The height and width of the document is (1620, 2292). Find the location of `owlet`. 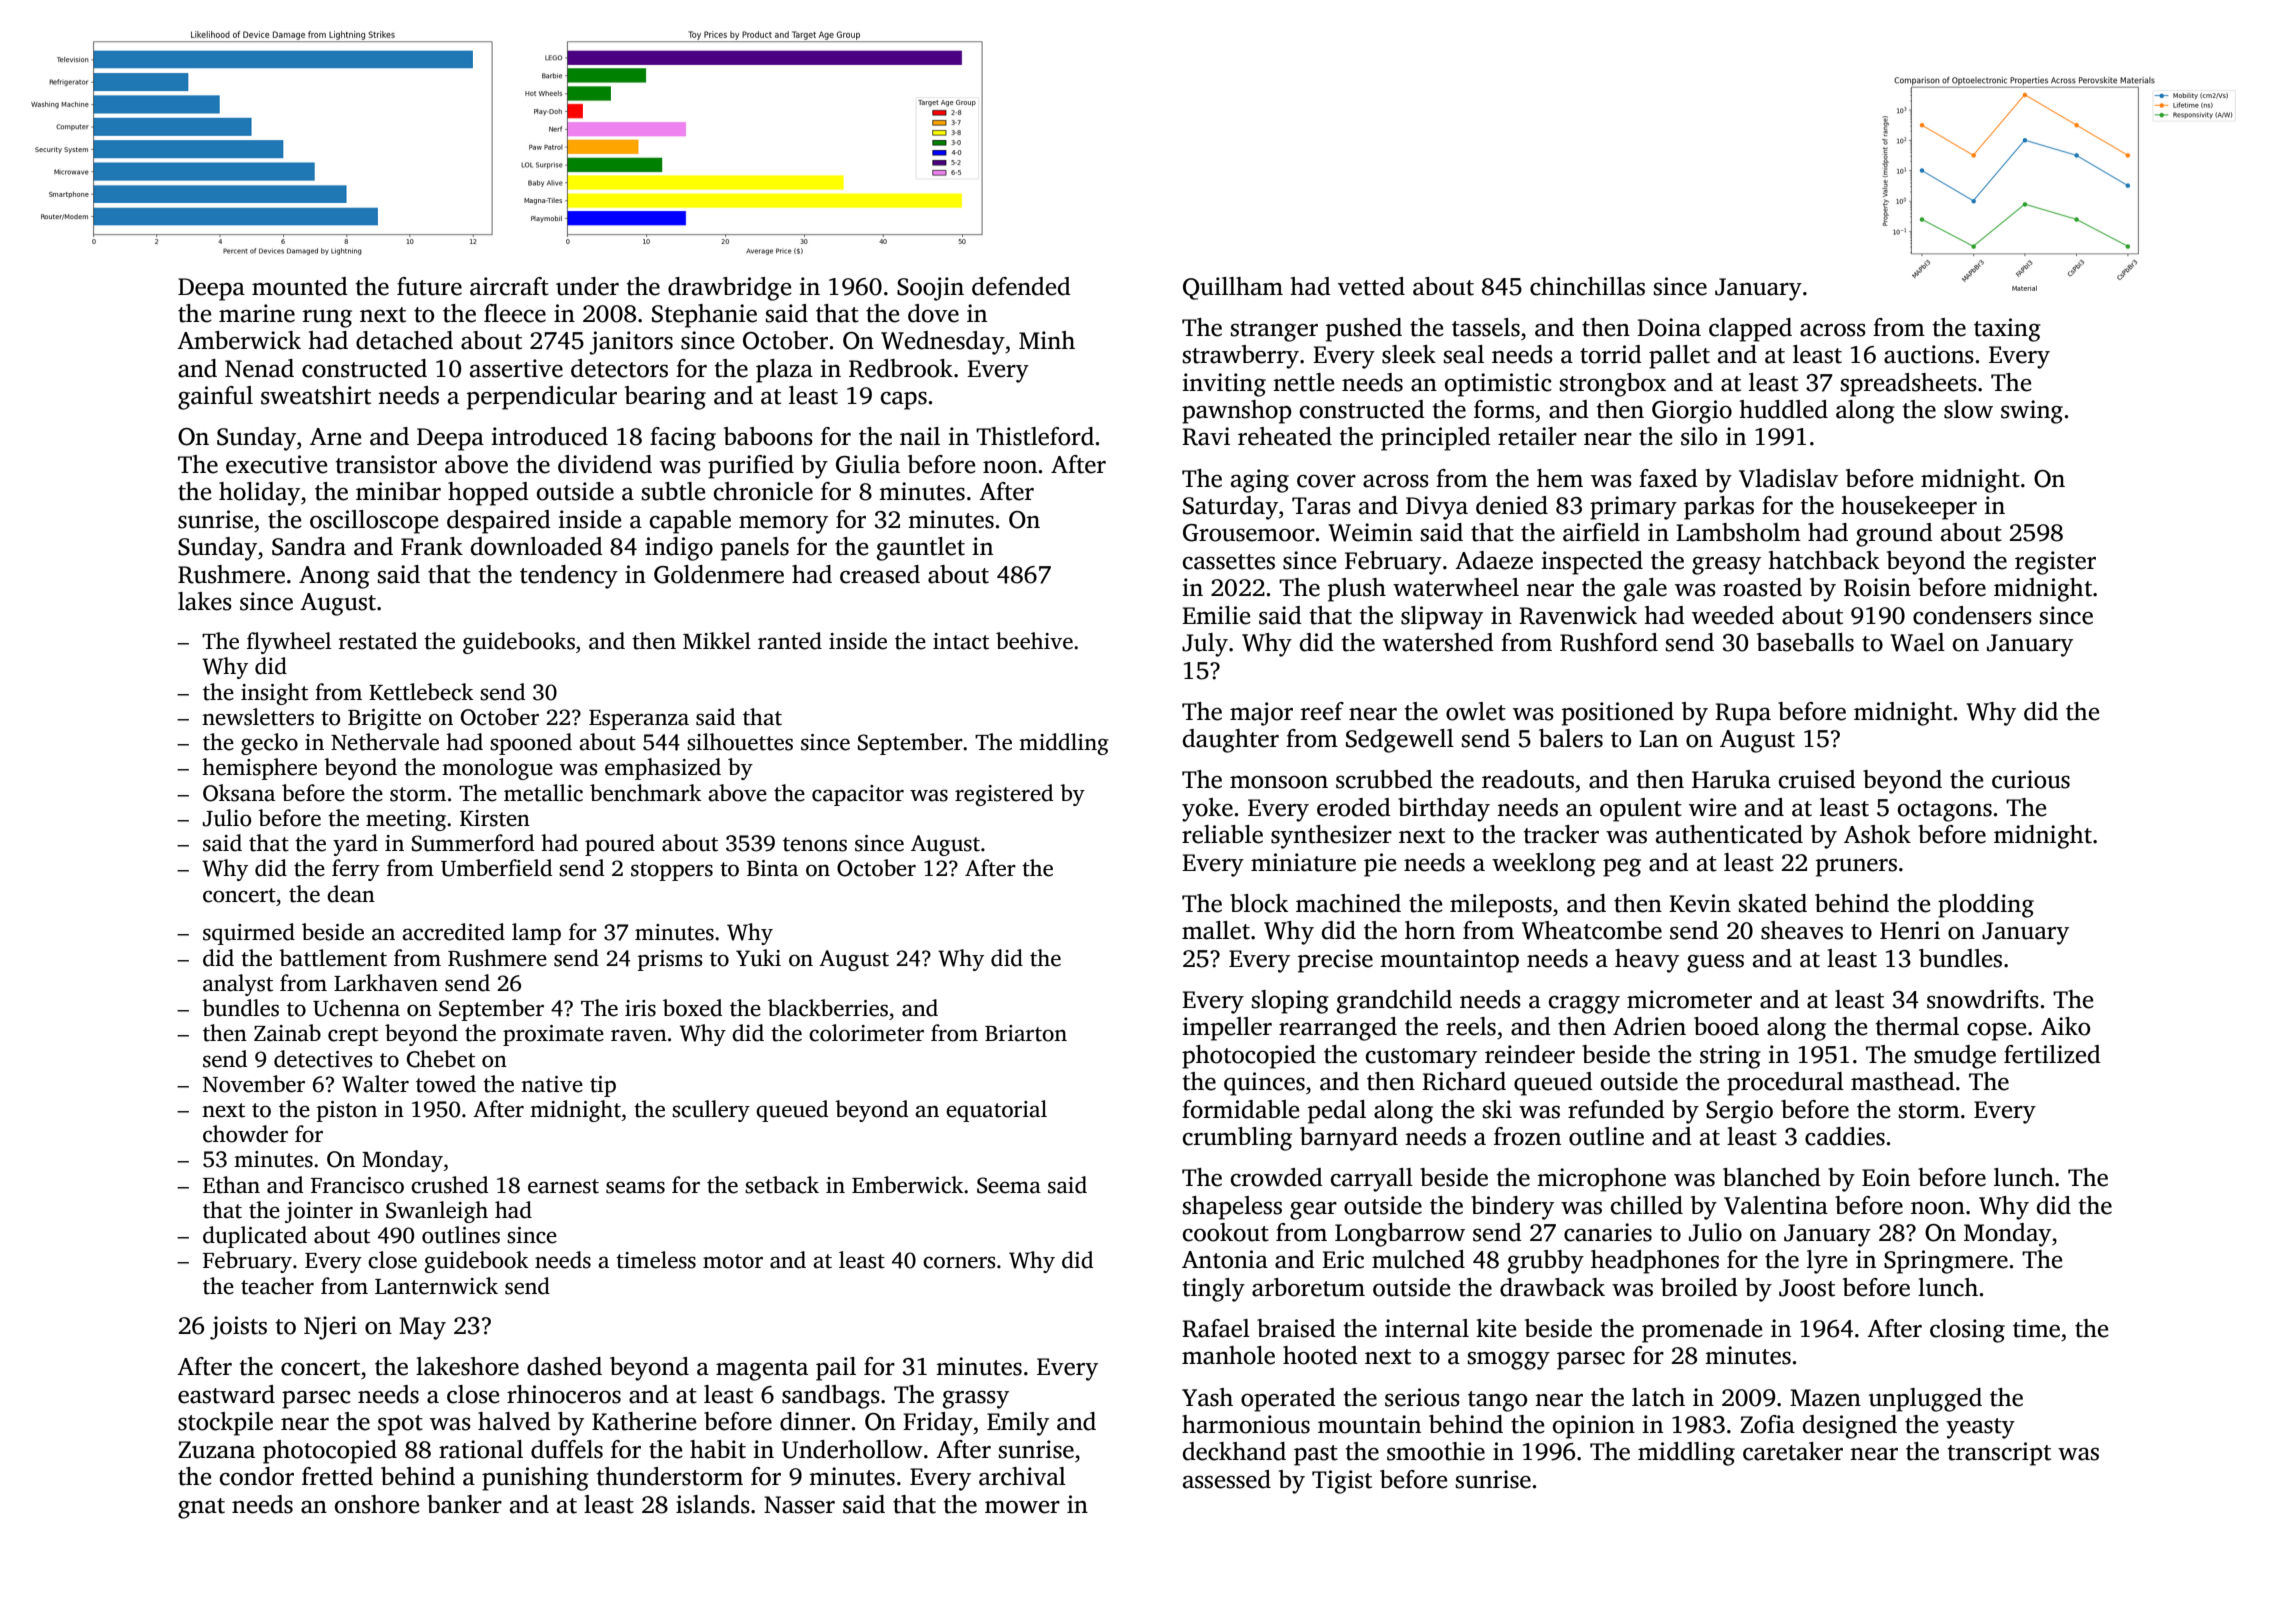

owlet is located at coordinates (1476, 711).
